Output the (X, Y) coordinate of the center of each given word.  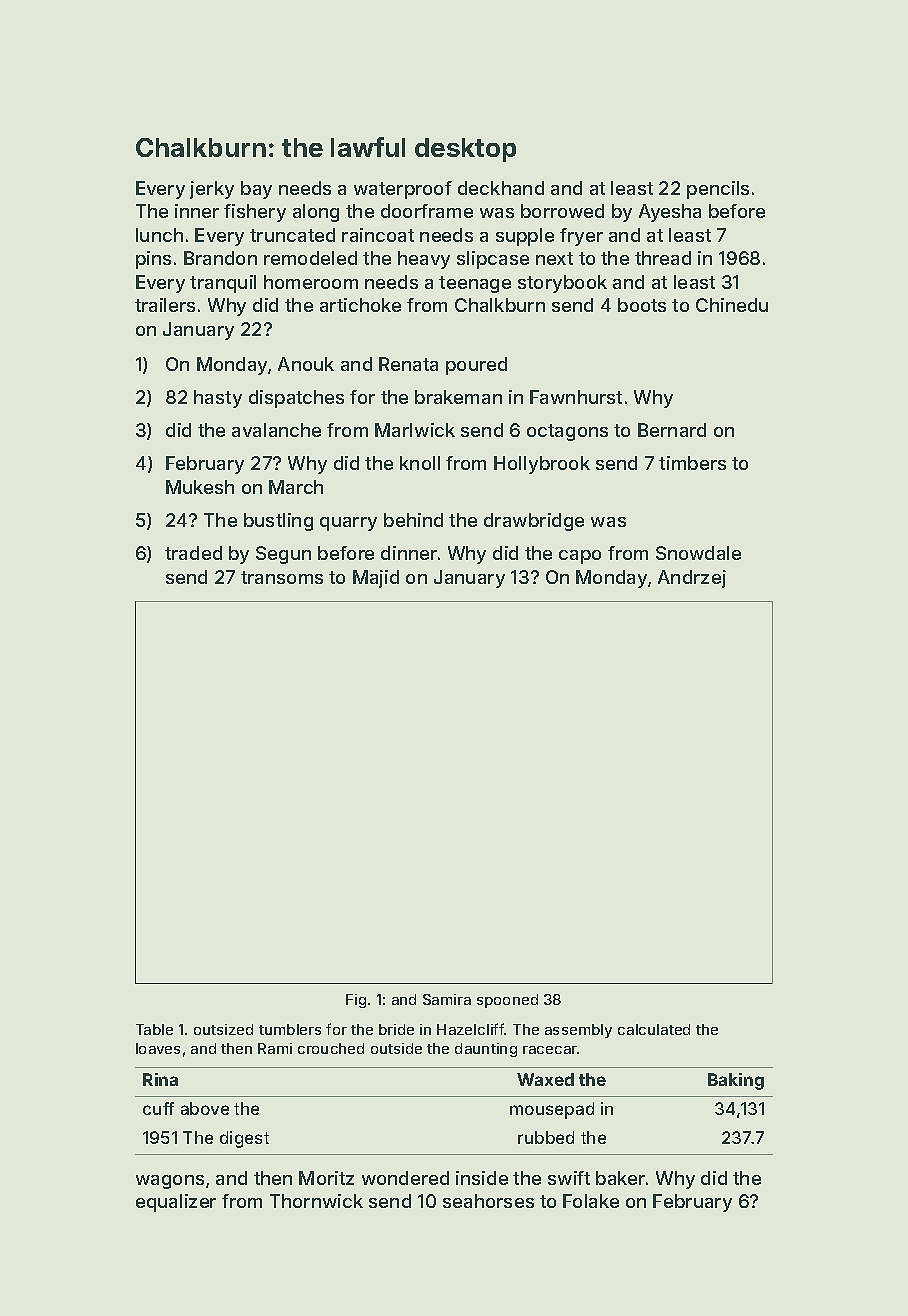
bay (256, 190)
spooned (507, 1001)
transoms (282, 577)
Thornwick (316, 1201)
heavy (424, 260)
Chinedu (732, 305)
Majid (376, 579)
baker (620, 1178)
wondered (405, 1178)
